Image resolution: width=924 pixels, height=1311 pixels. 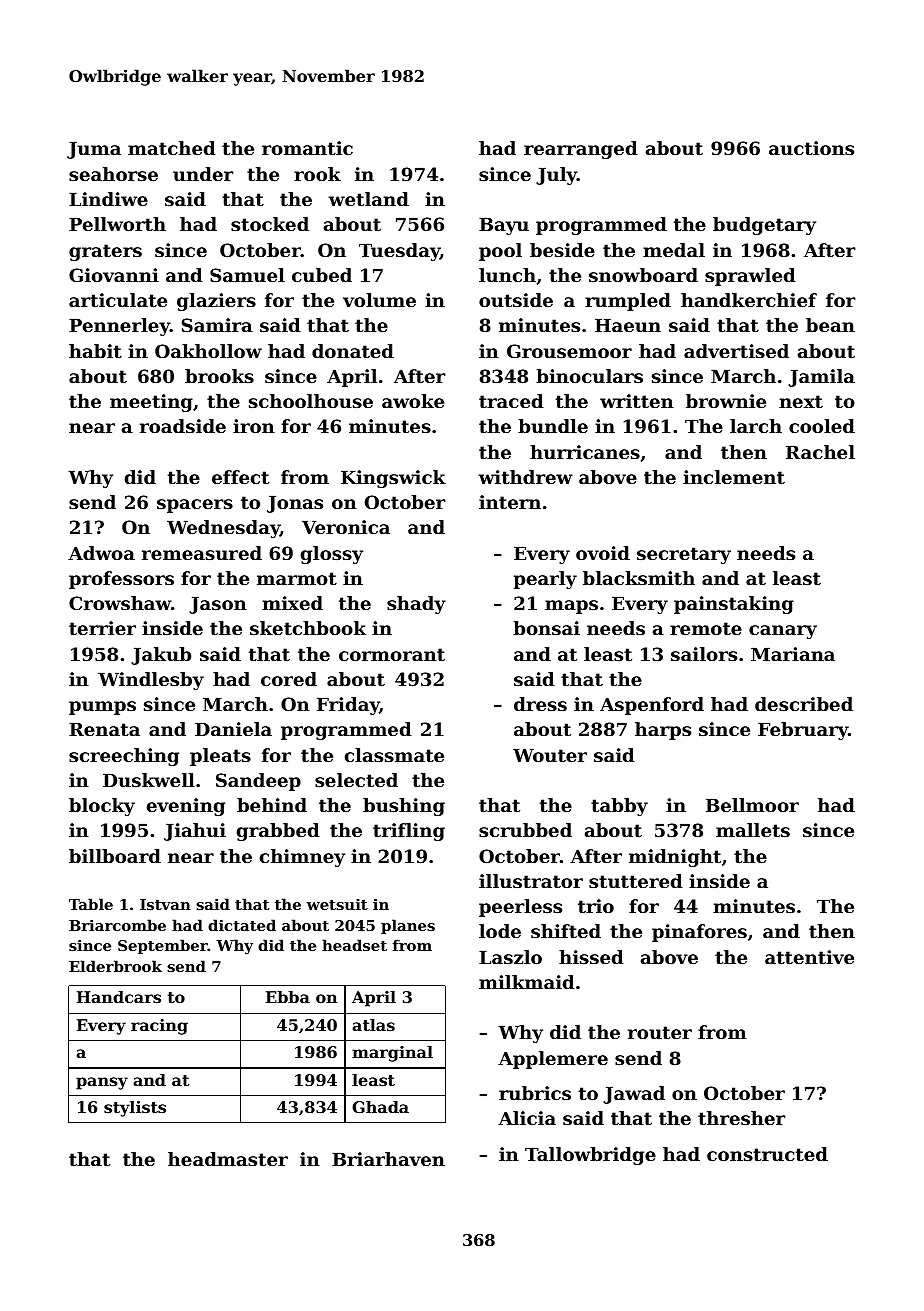 What do you see at coordinates (135, 1109) in the screenshot?
I see `stylists` at bounding box center [135, 1109].
